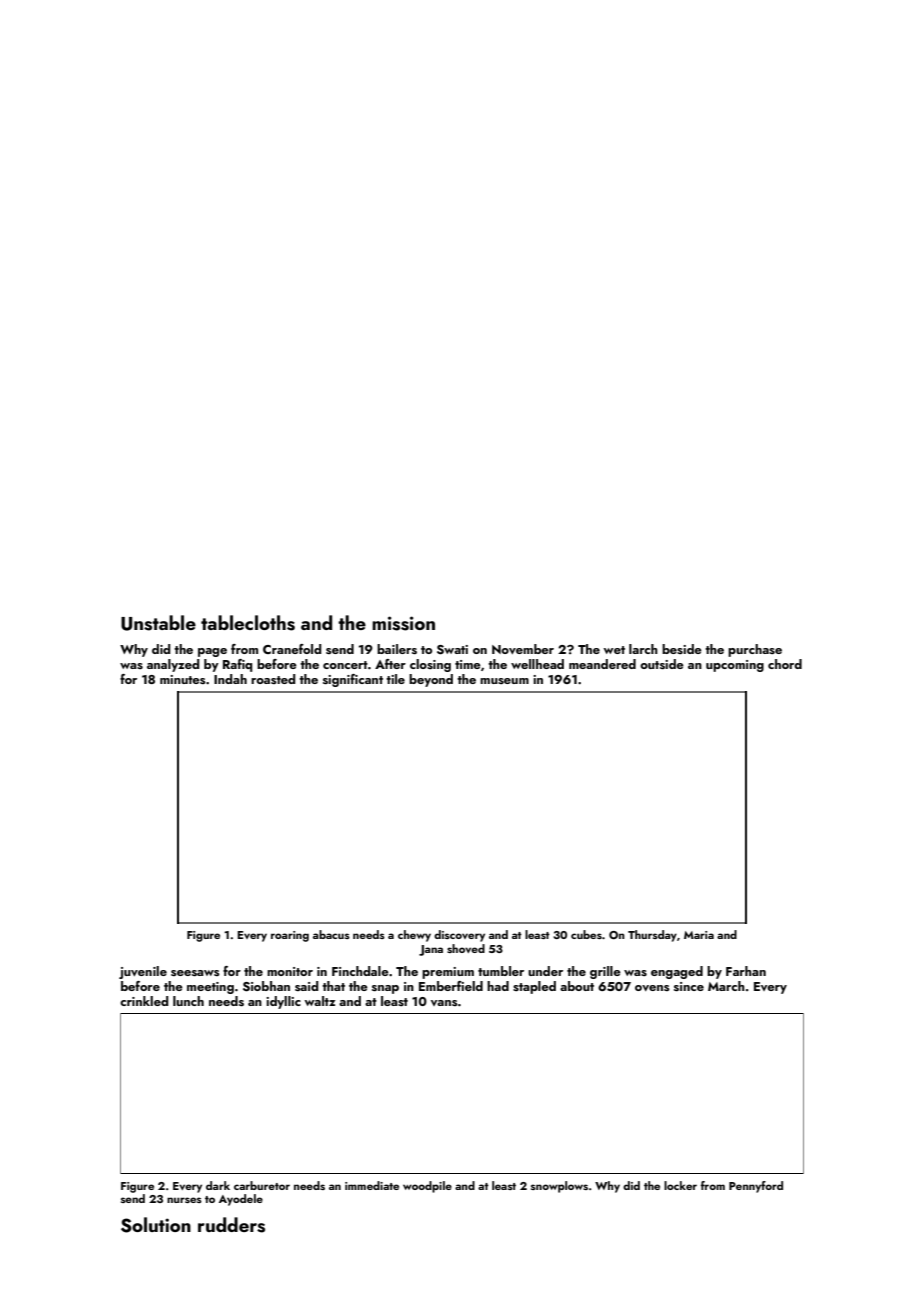  Describe the element at coordinates (183, 679) in the screenshot. I see `minutes` at that location.
